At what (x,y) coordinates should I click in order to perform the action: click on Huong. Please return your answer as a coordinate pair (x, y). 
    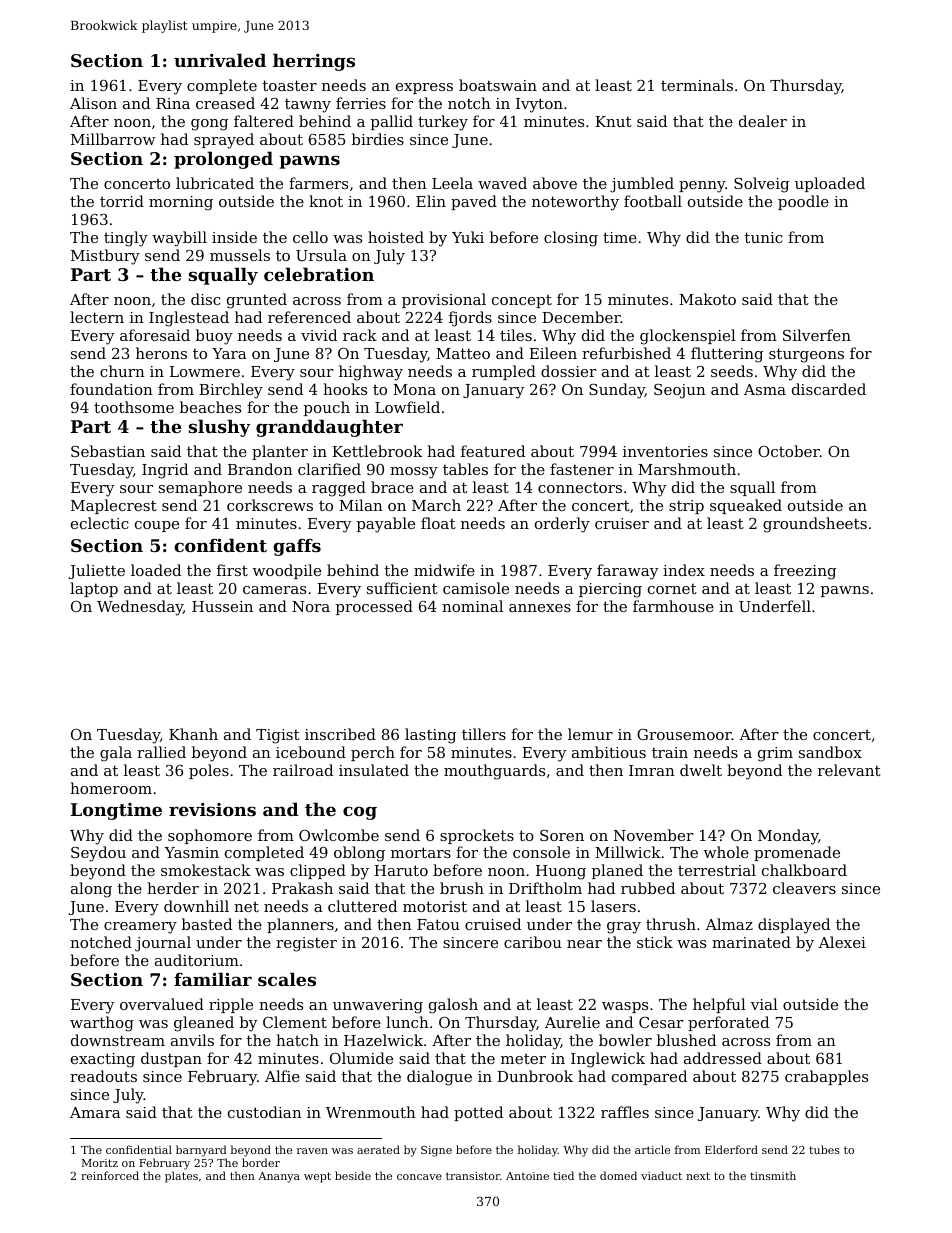
    Looking at the image, I should click on (561, 872).
